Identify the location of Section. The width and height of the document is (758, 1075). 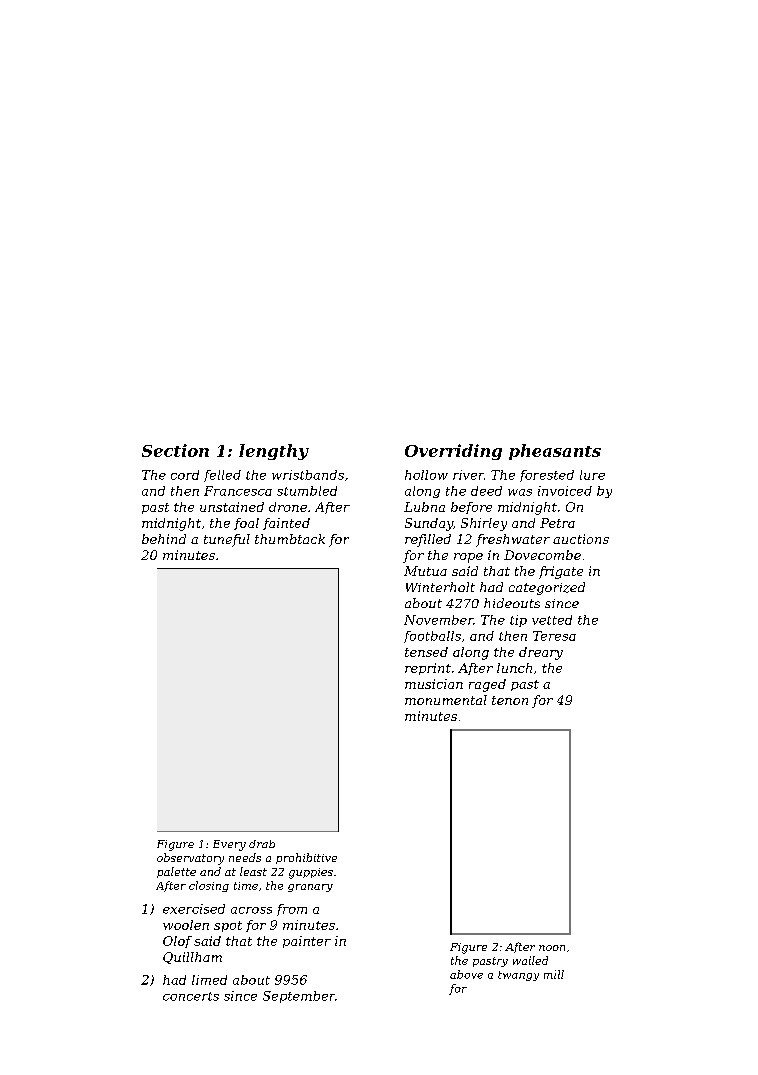
(175, 450).
